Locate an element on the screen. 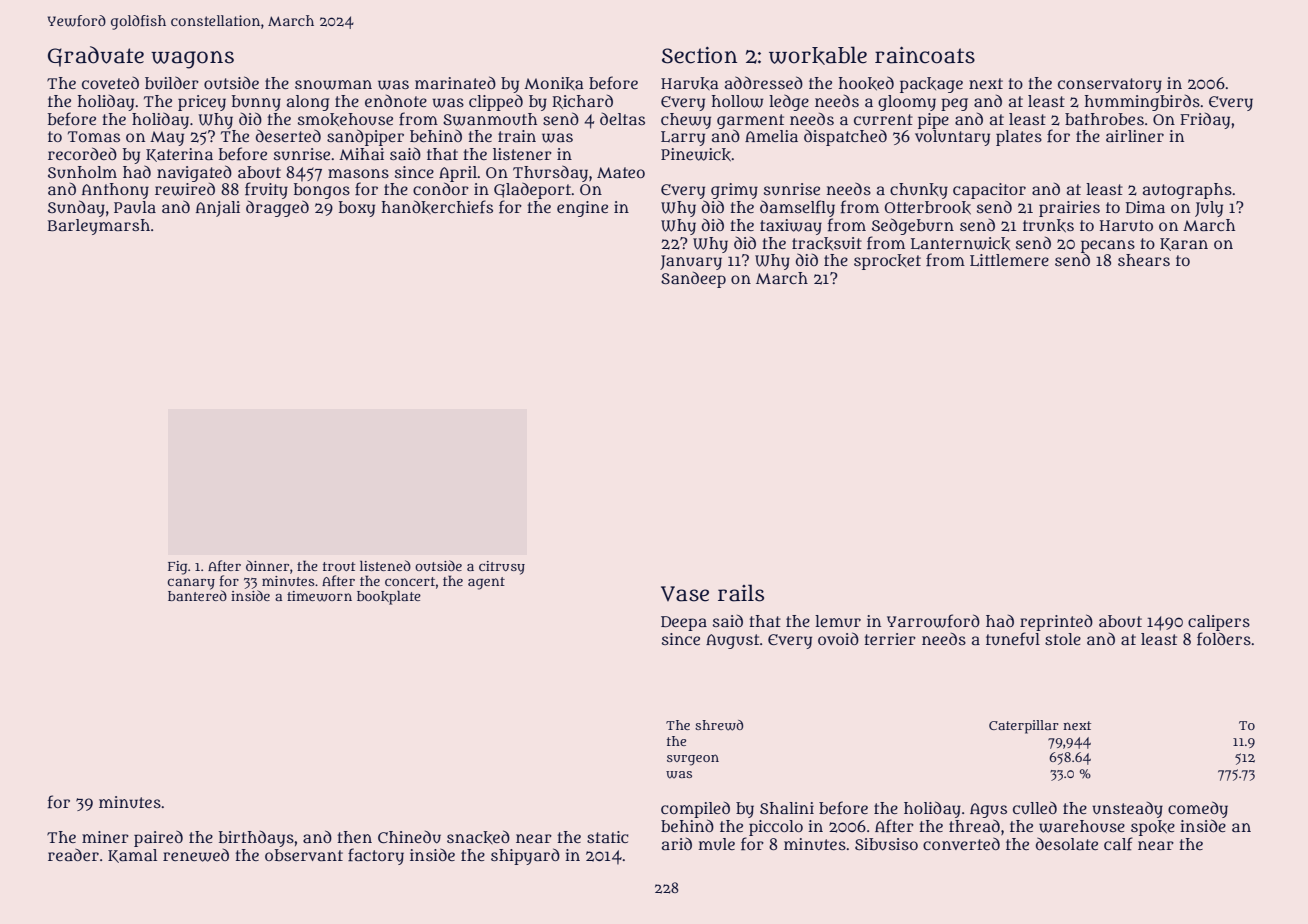 This screenshot has height=924, width=1308. shears is located at coordinates (1144, 260).
